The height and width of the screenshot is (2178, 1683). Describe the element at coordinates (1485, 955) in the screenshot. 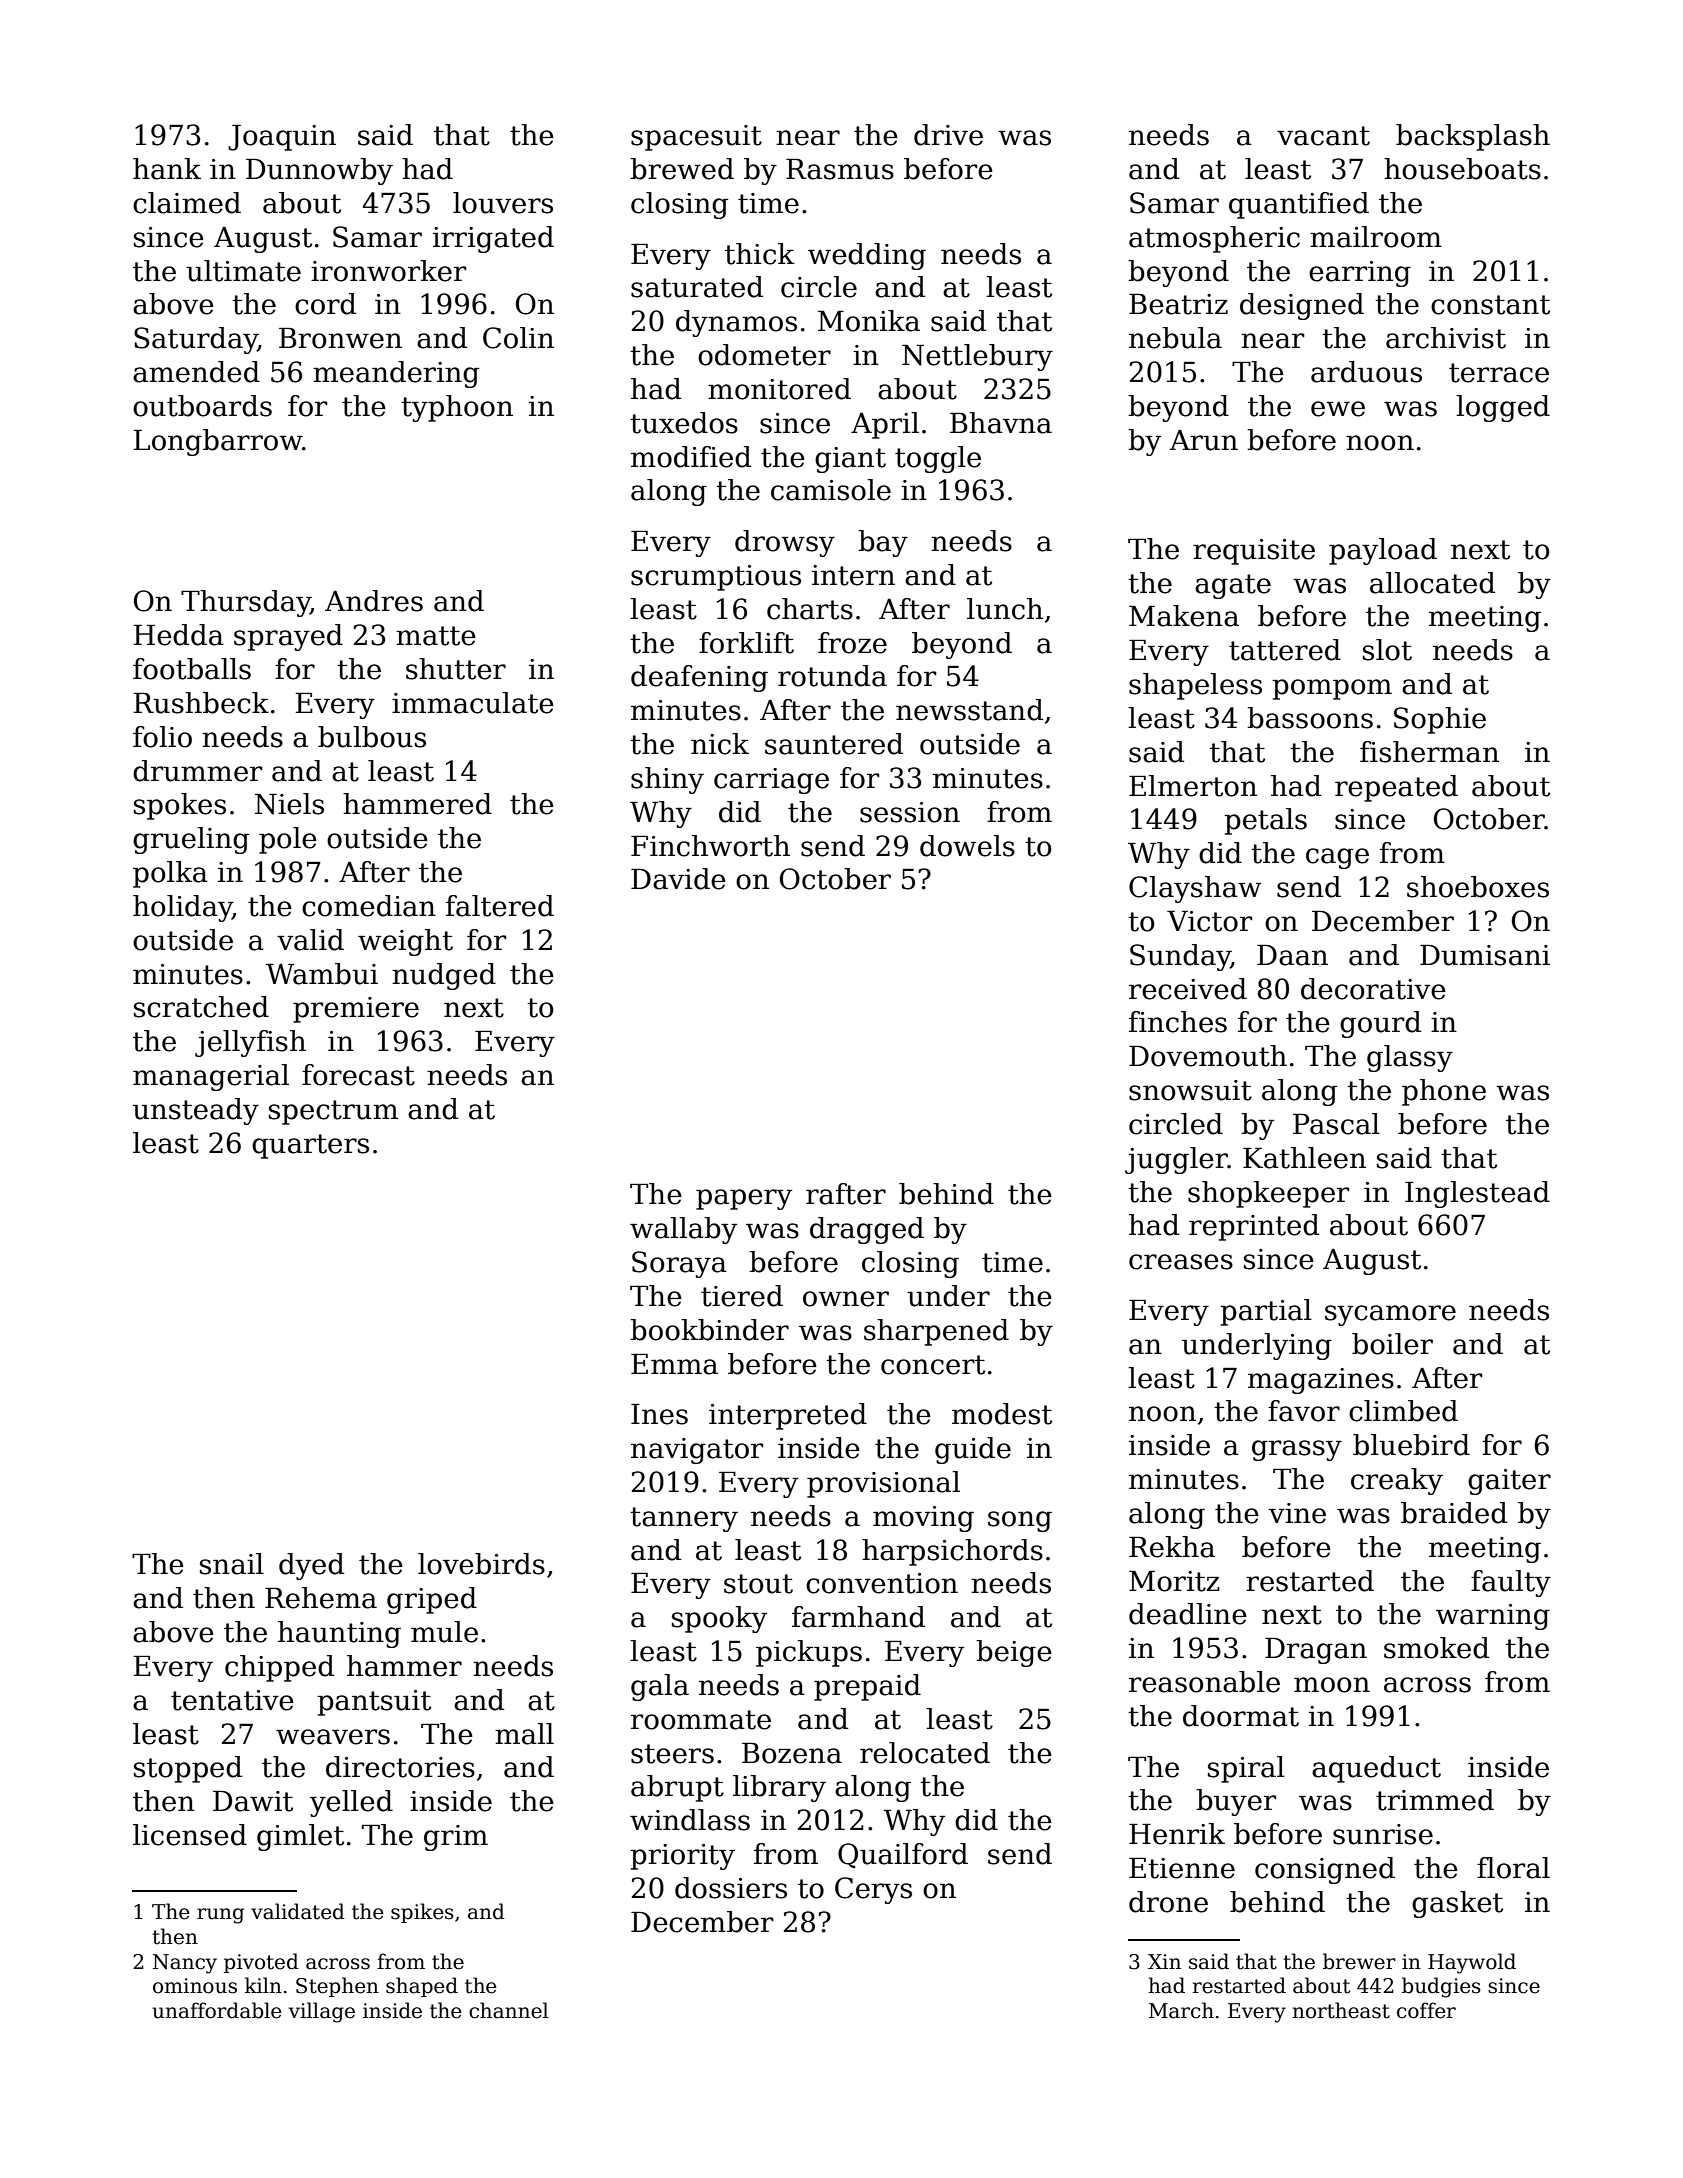

I see `Dumisani` at that location.
